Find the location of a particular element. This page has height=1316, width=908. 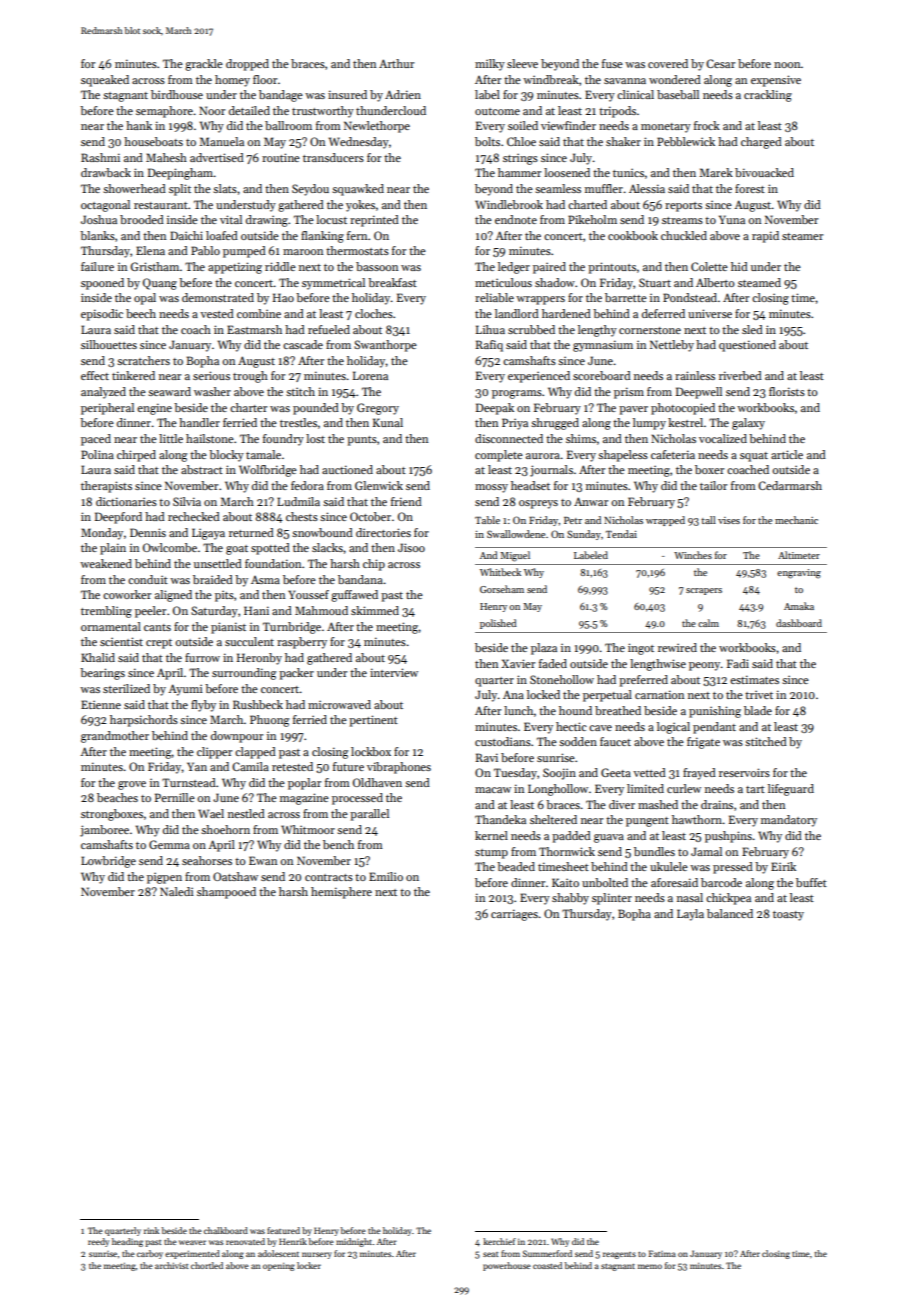

boxer is located at coordinates (709, 469).
